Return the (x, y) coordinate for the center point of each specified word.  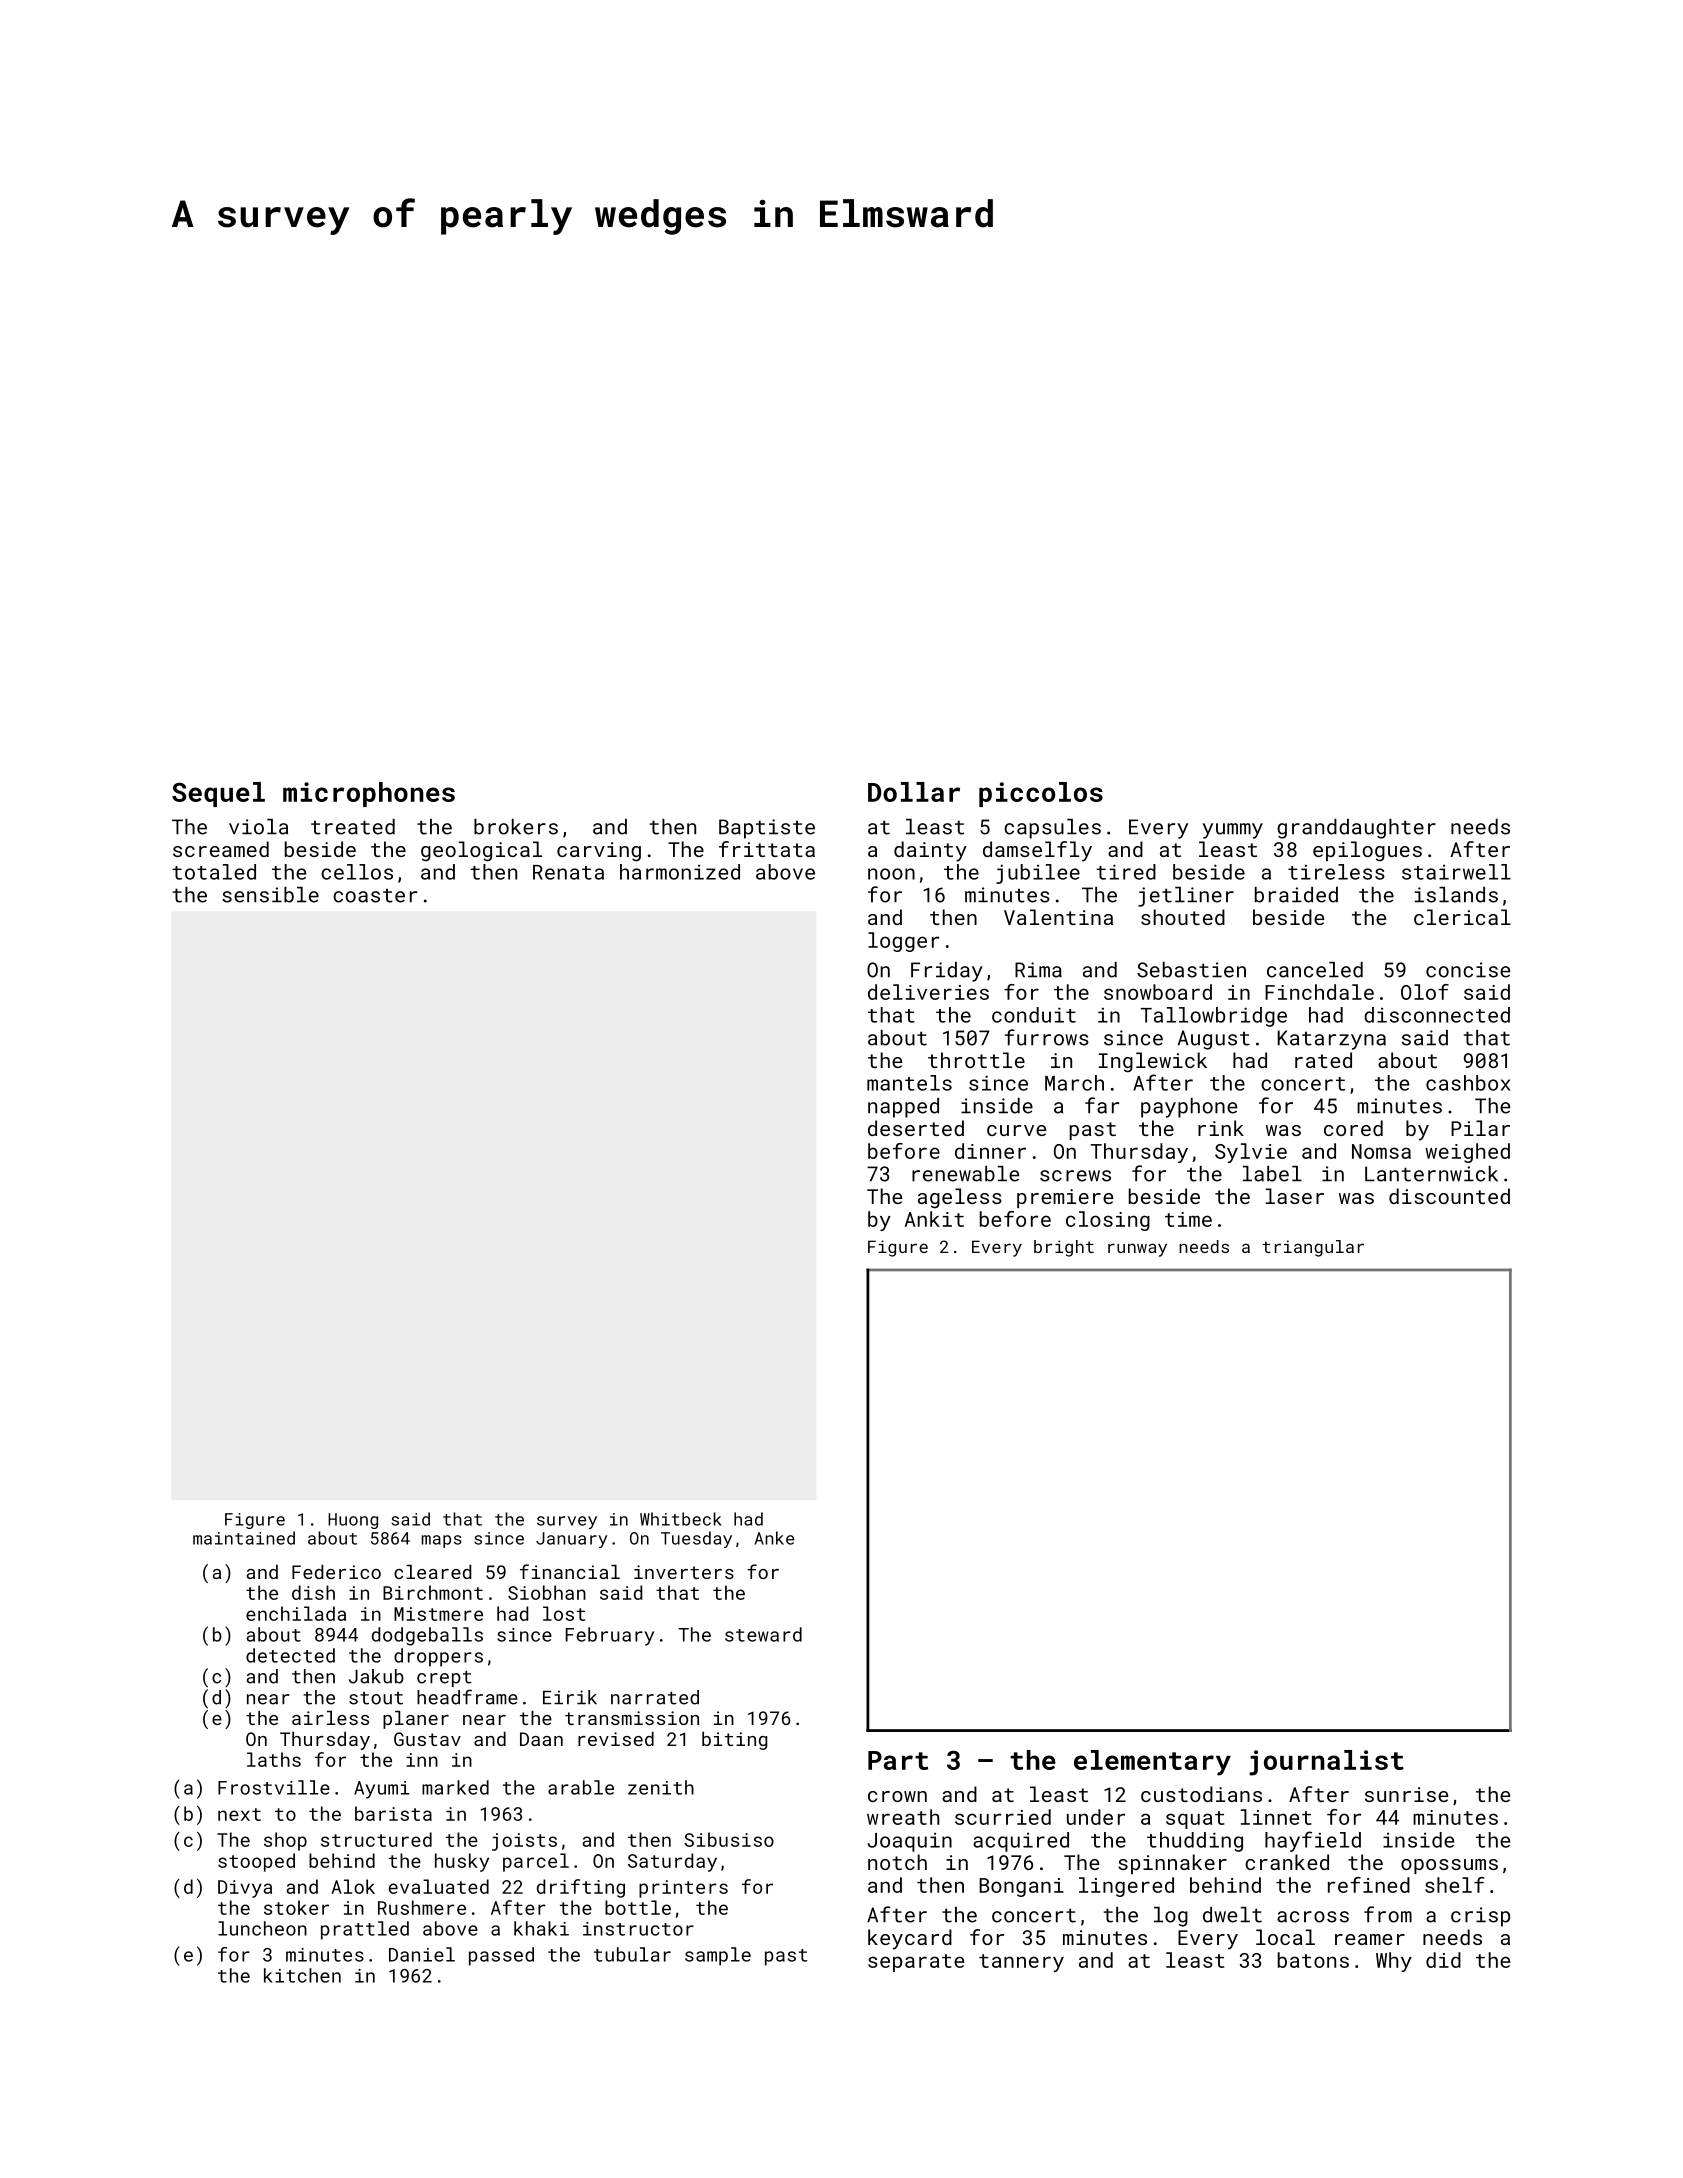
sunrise (1406, 1794)
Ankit (934, 1219)
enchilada (296, 1613)
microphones (369, 794)
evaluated (439, 1886)
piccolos (1041, 794)
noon (891, 874)
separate (916, 1963)
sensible (270, 895)
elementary (1152, 1763)
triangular (1313, 1248)
